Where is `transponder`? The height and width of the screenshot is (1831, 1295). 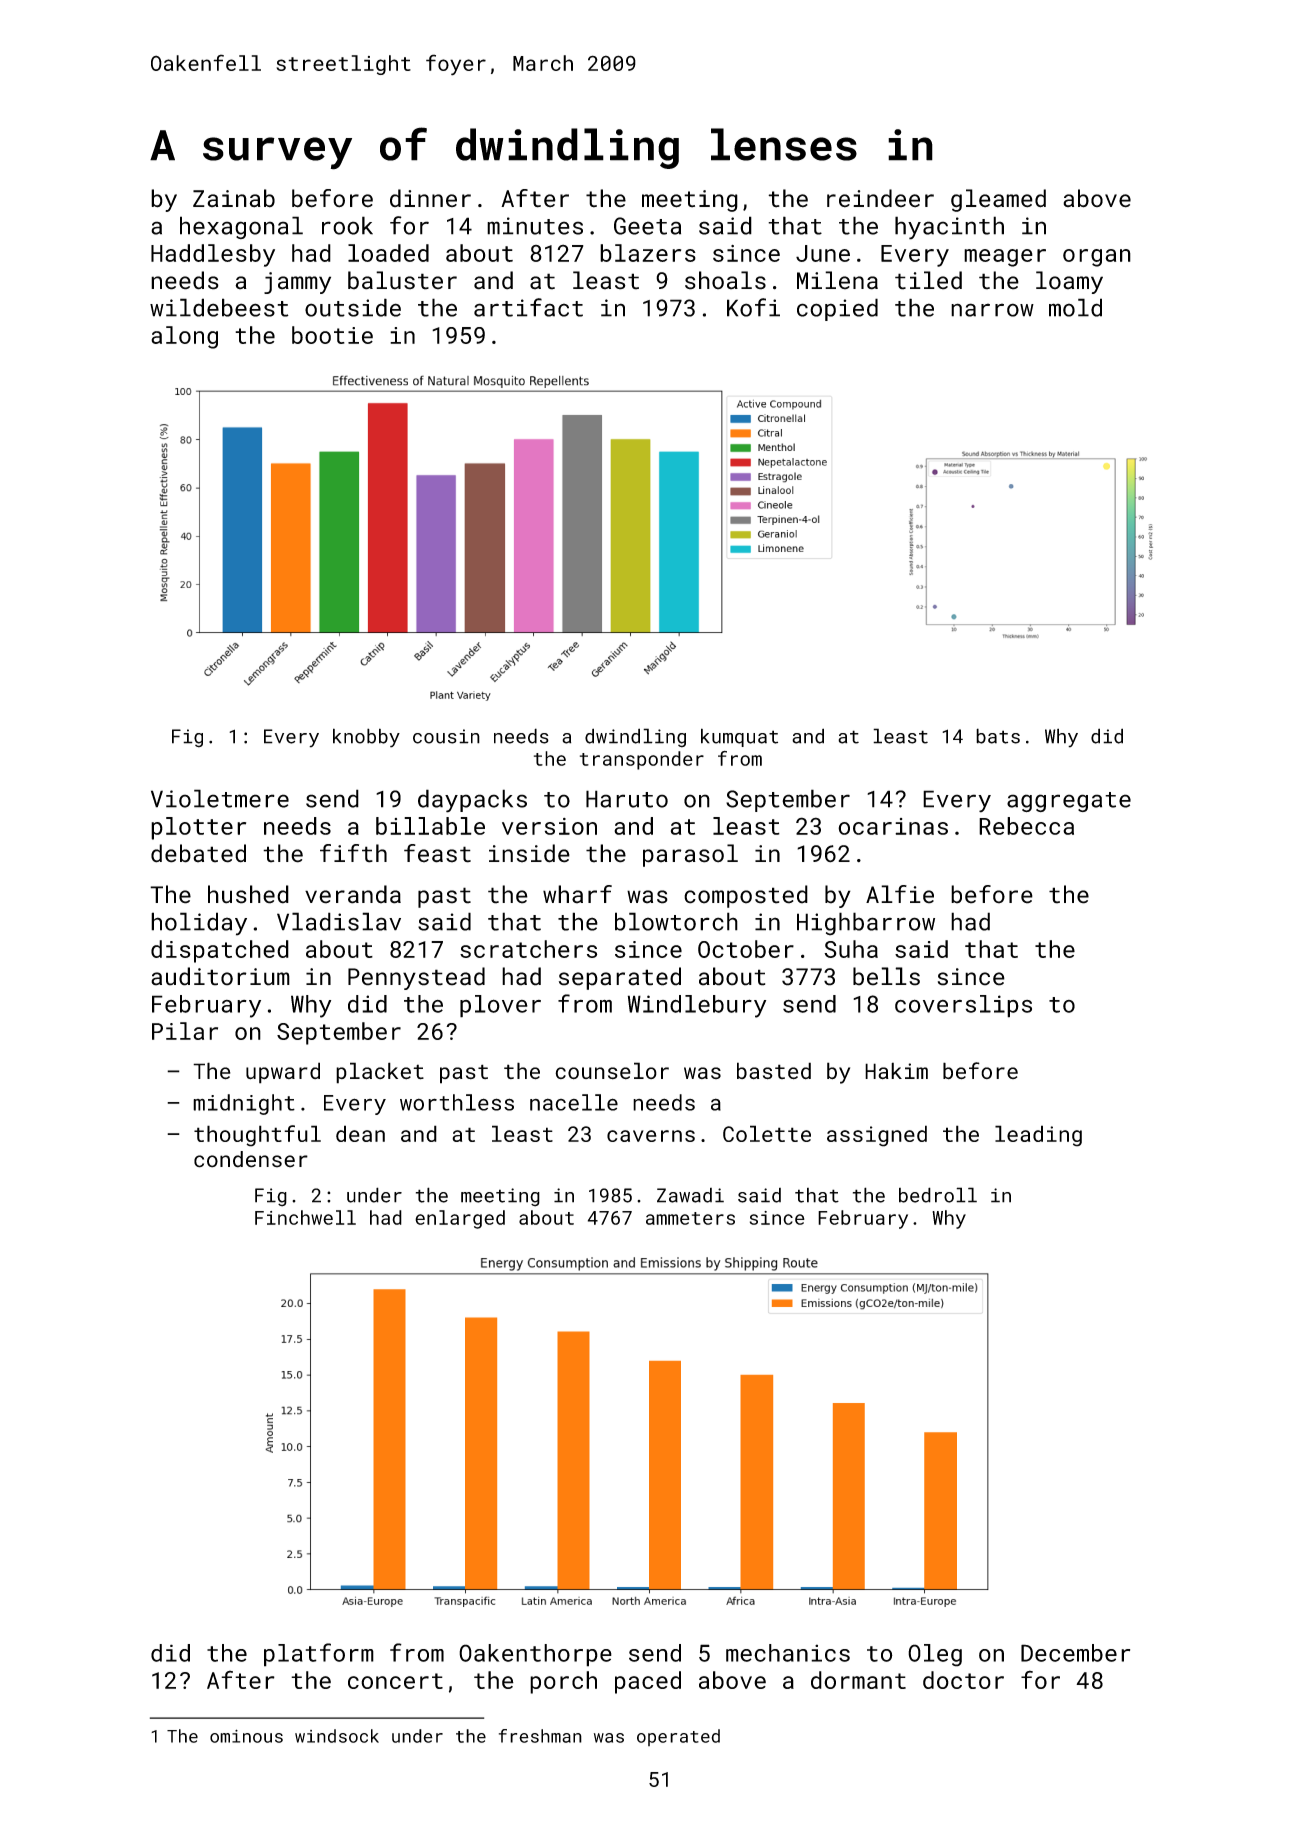 transponder is located at coordinates (642, 760).
